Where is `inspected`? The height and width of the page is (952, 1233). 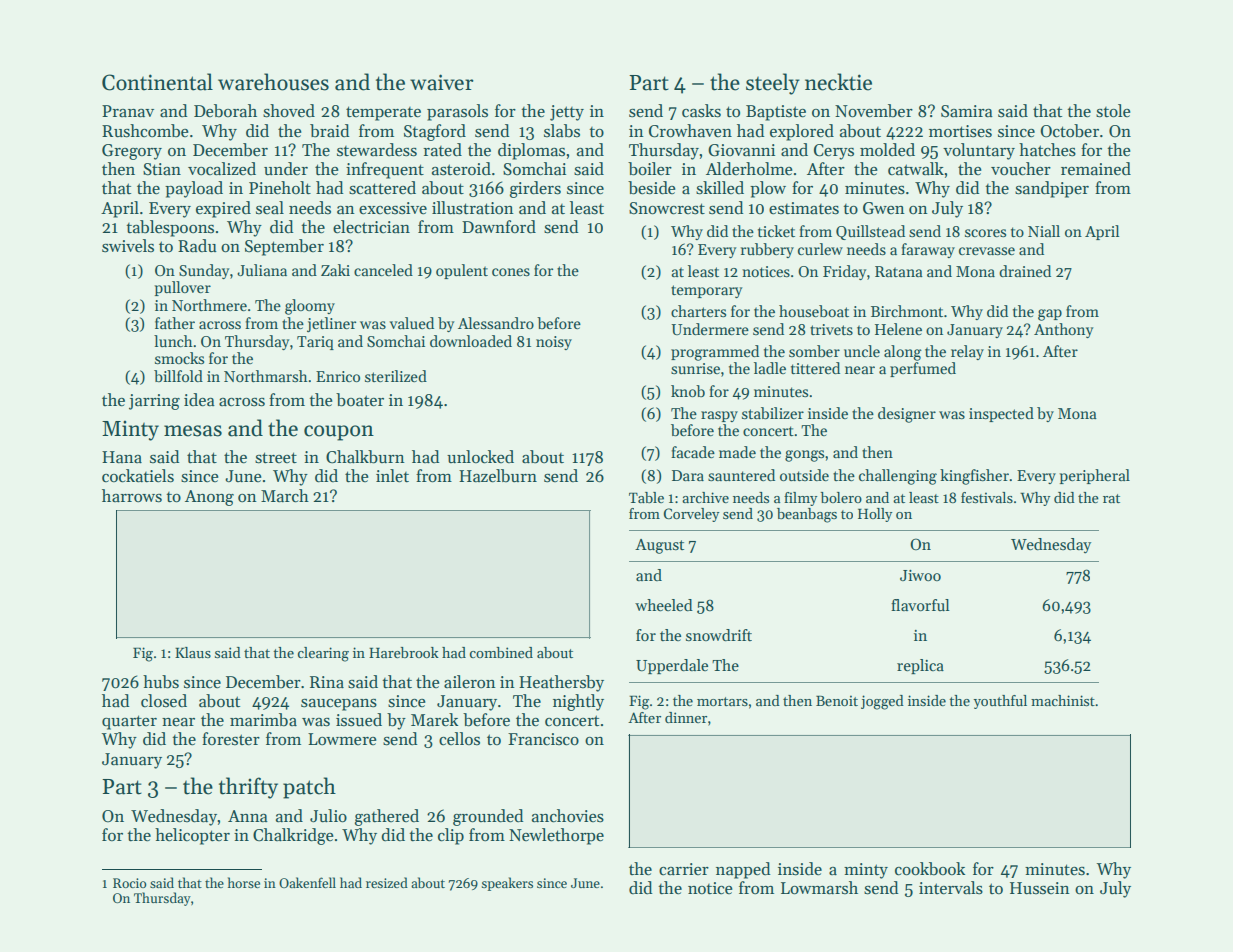
inspected is located at coordinates (1001, 414).
